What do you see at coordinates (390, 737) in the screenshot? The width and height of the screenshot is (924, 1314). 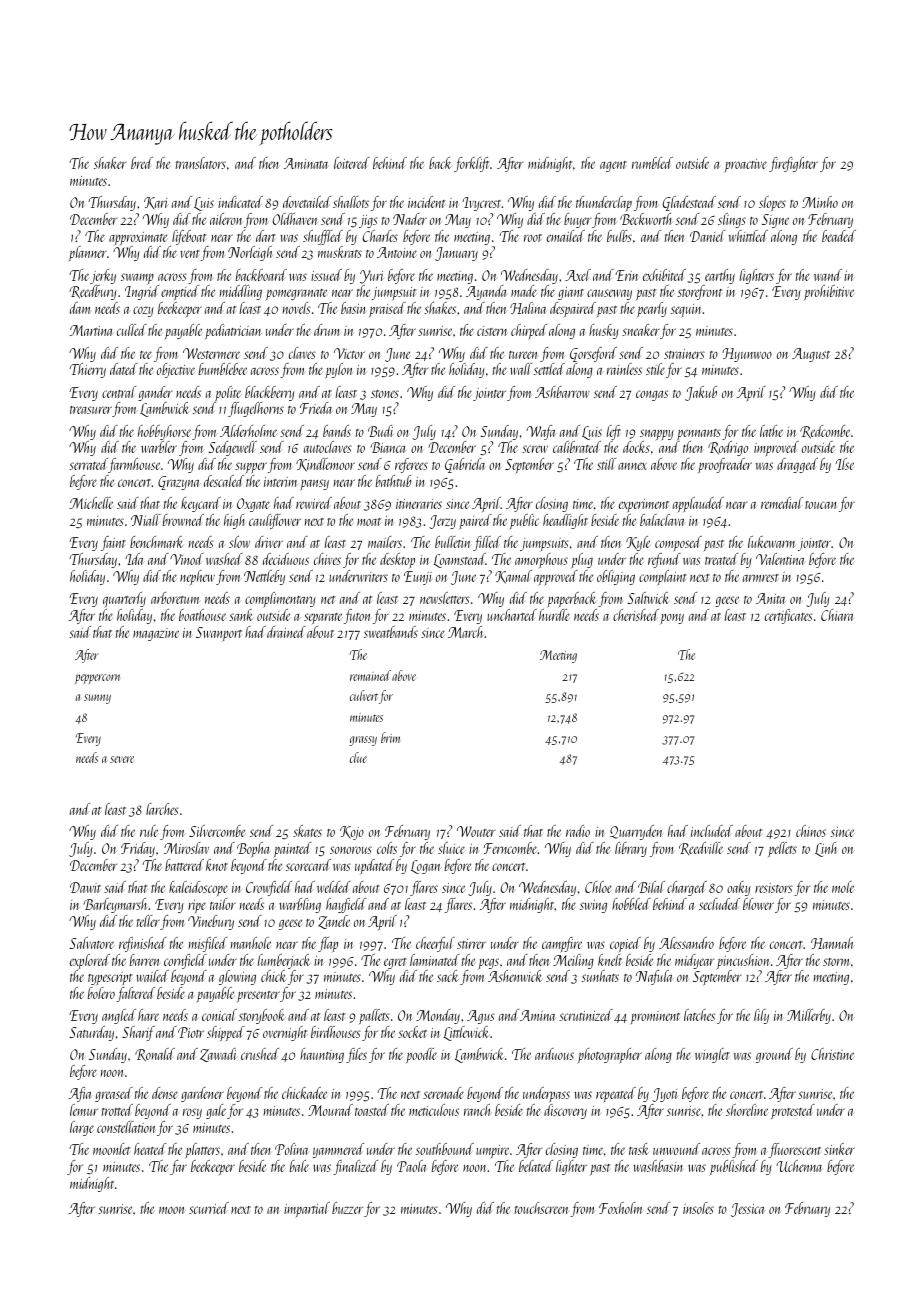 I see `brim` at bounding box center [390, 737].
